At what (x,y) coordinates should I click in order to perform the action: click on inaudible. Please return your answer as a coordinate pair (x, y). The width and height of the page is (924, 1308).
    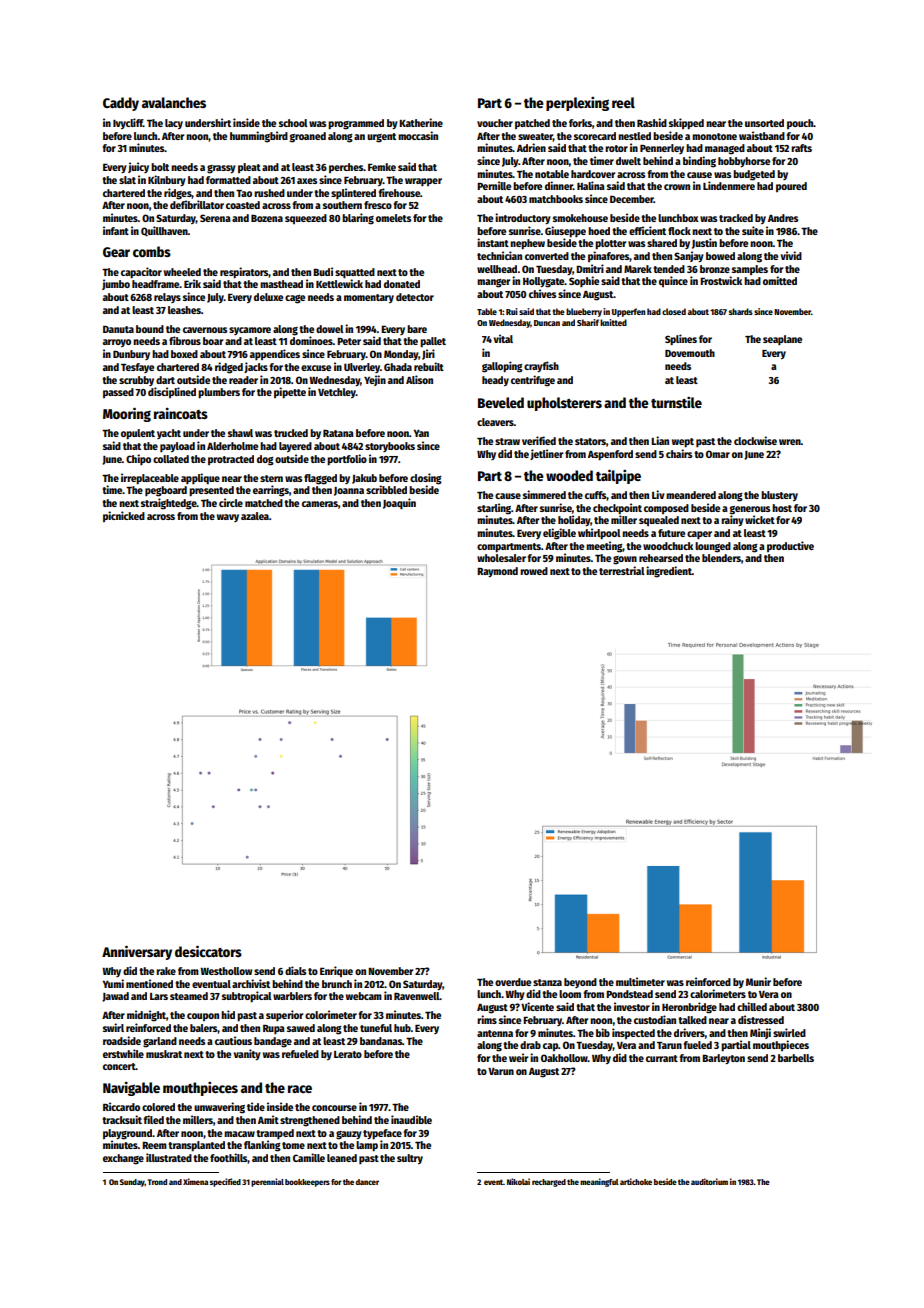
    Looking at the image, I should click on (411, 1119).
